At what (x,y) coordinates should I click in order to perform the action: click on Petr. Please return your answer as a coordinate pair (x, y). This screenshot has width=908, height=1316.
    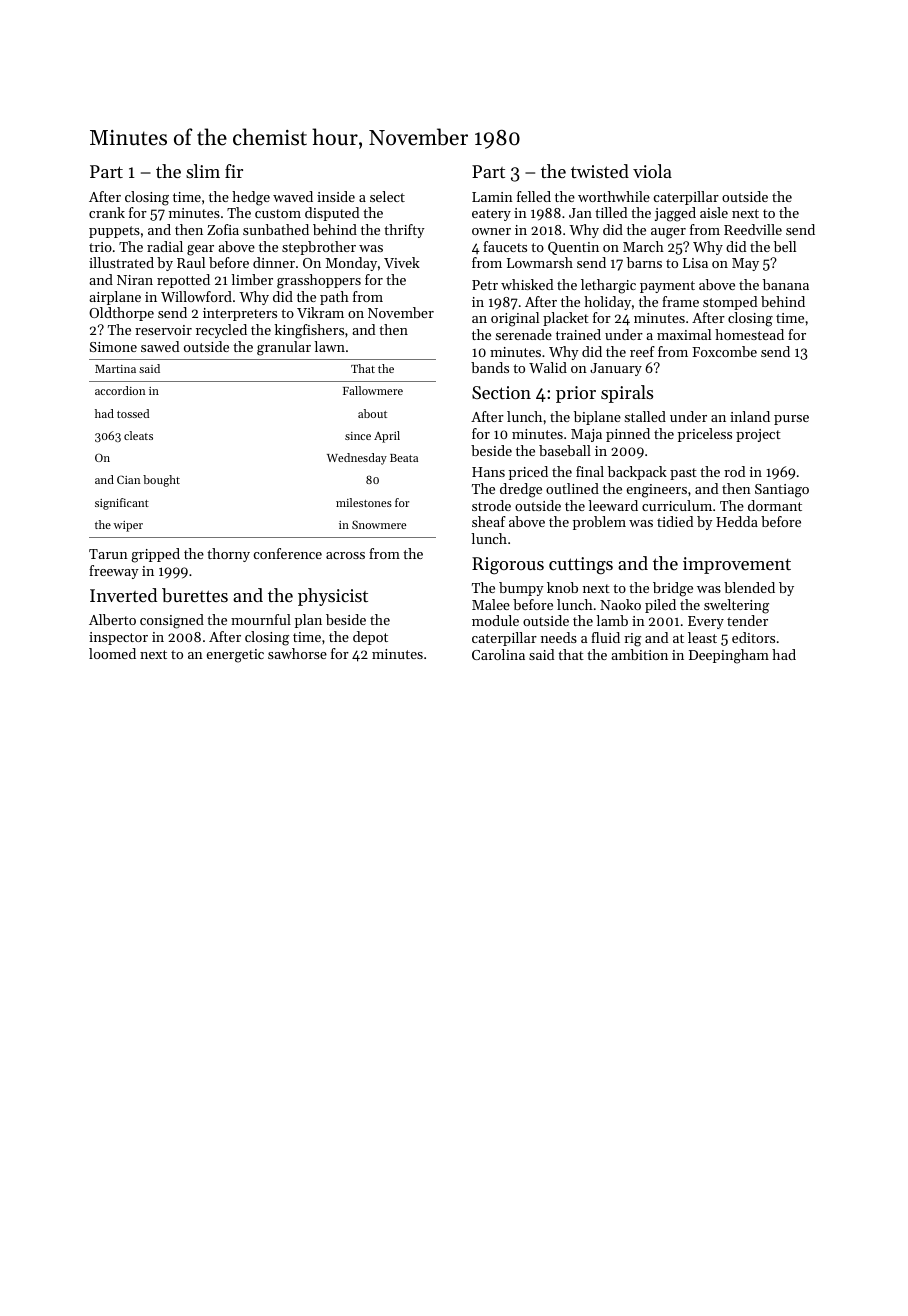
    Looking at the image, I should click on (485, 285).
